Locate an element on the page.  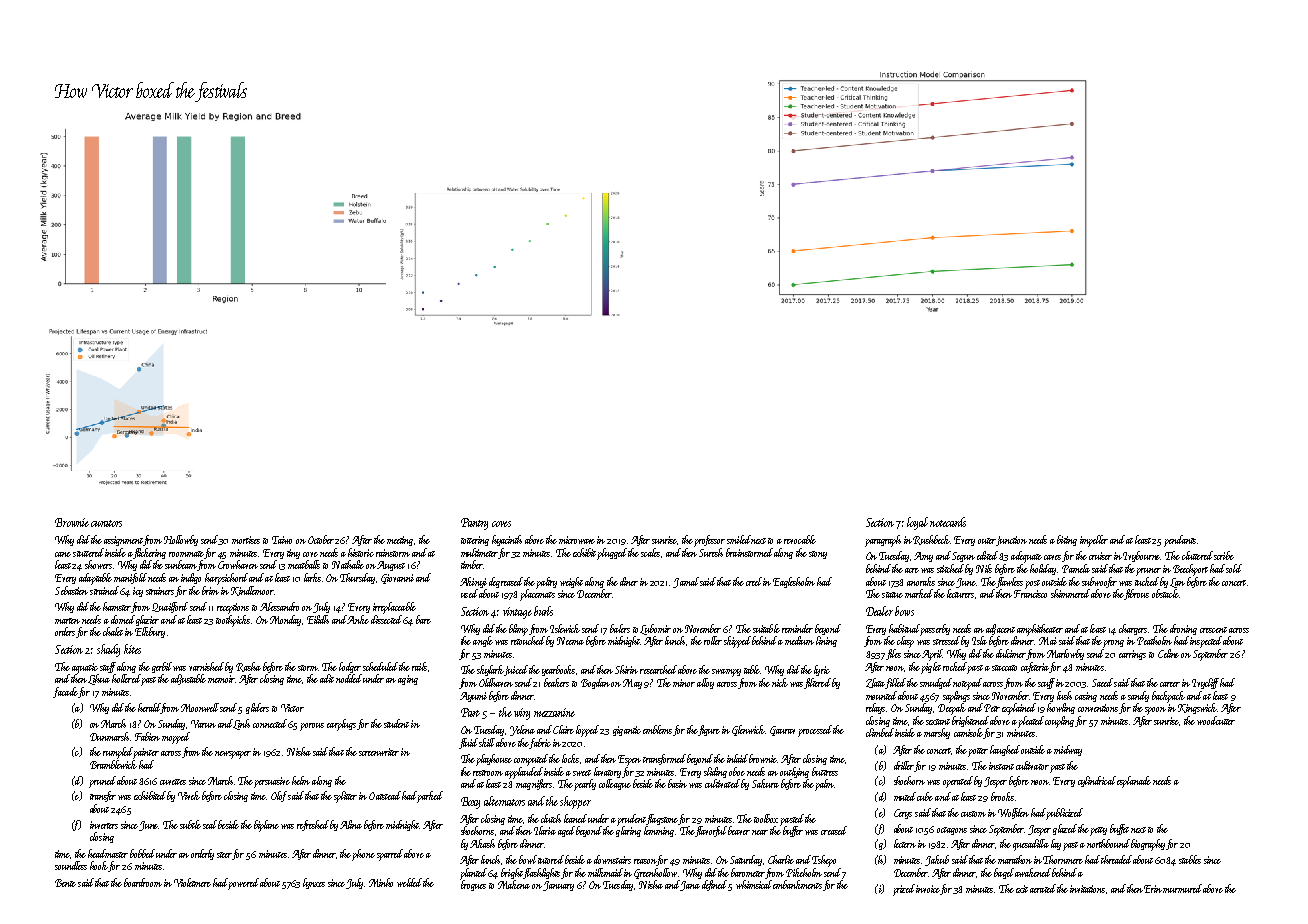
Lihua is located at coordinates (99, 679).
